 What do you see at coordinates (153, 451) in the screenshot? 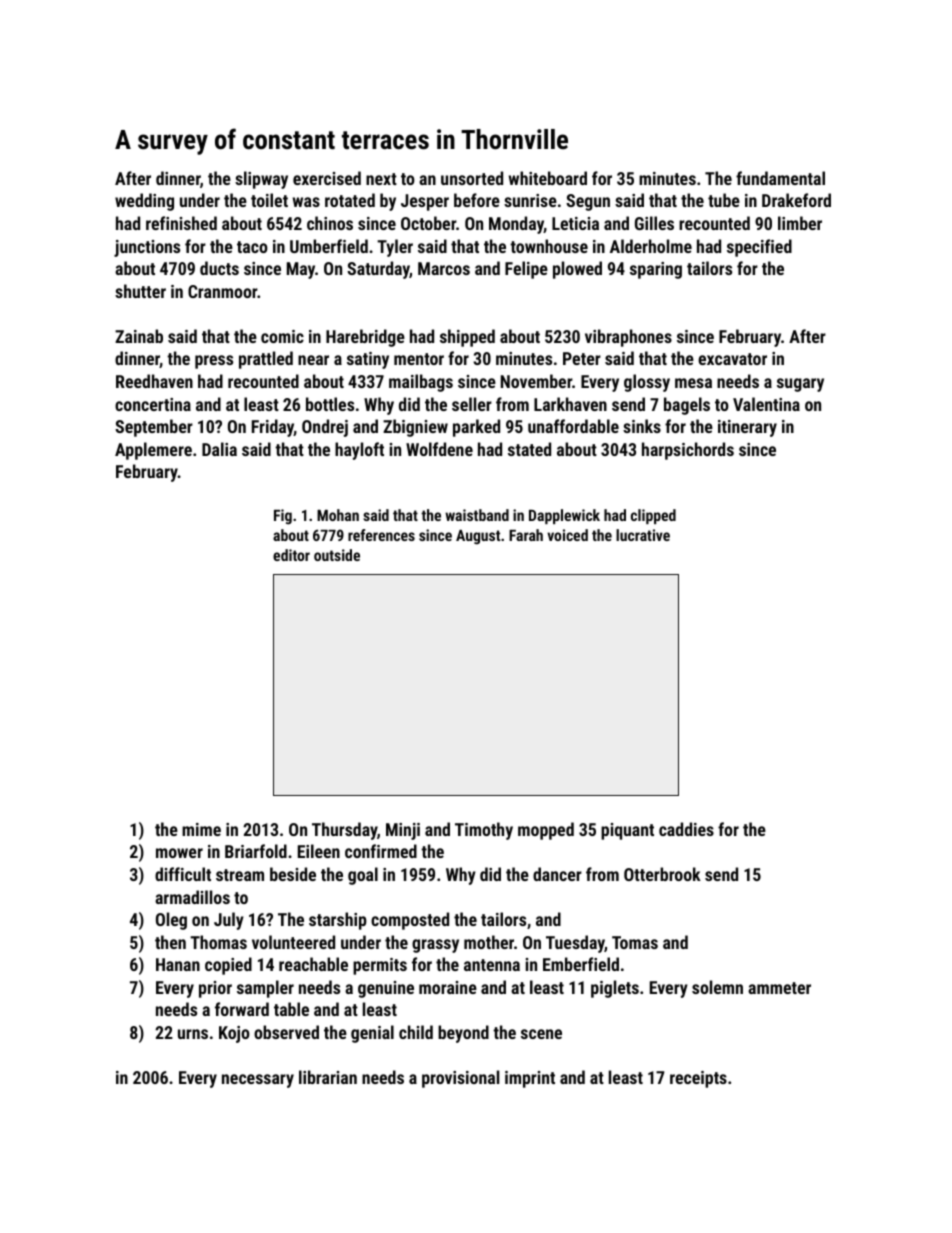
I see `Applemere` at bounding box center [153, 451].
